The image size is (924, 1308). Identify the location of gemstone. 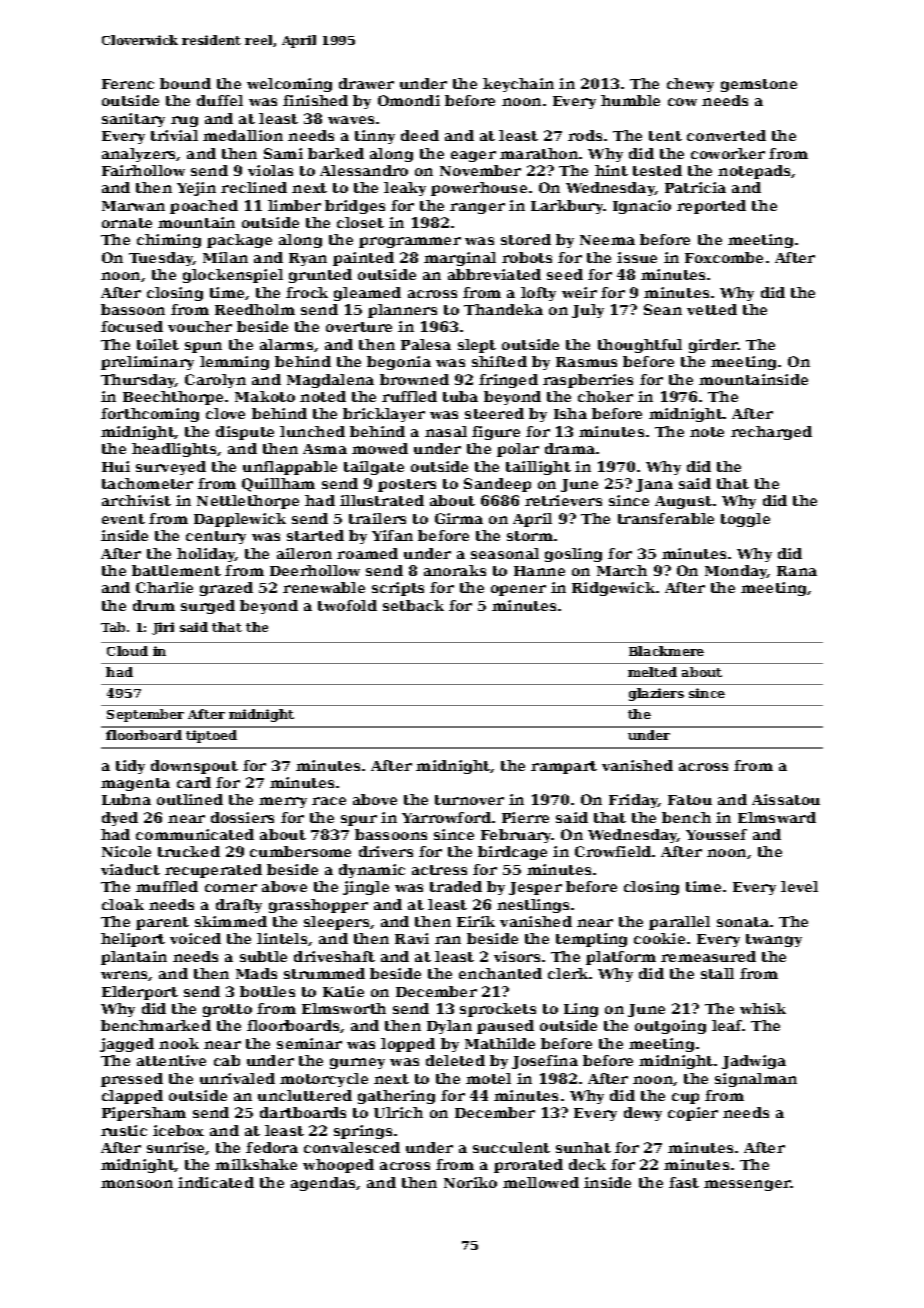
(759, 85).
